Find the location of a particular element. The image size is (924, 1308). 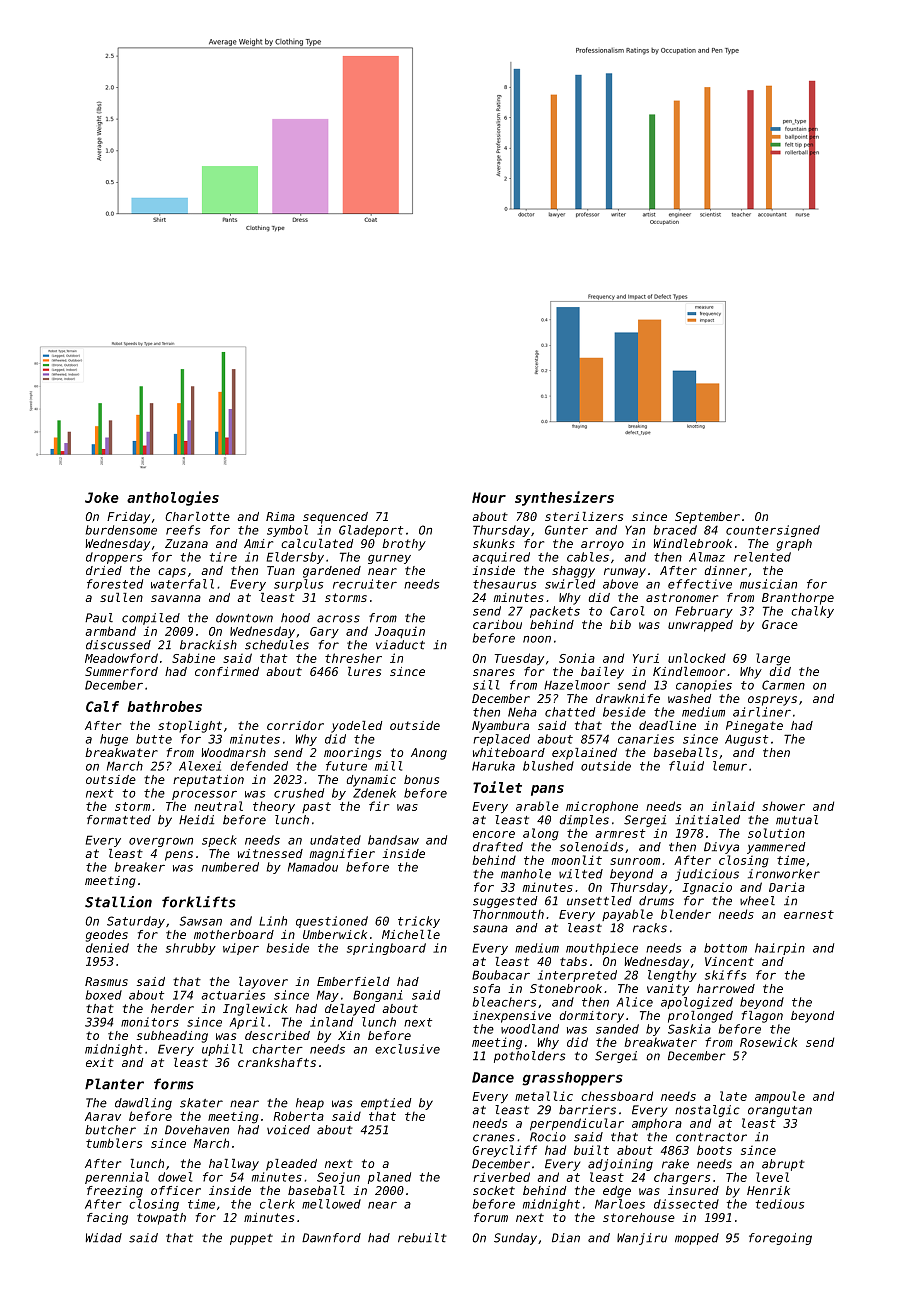

Rima is located at coordinates (280, 516).
